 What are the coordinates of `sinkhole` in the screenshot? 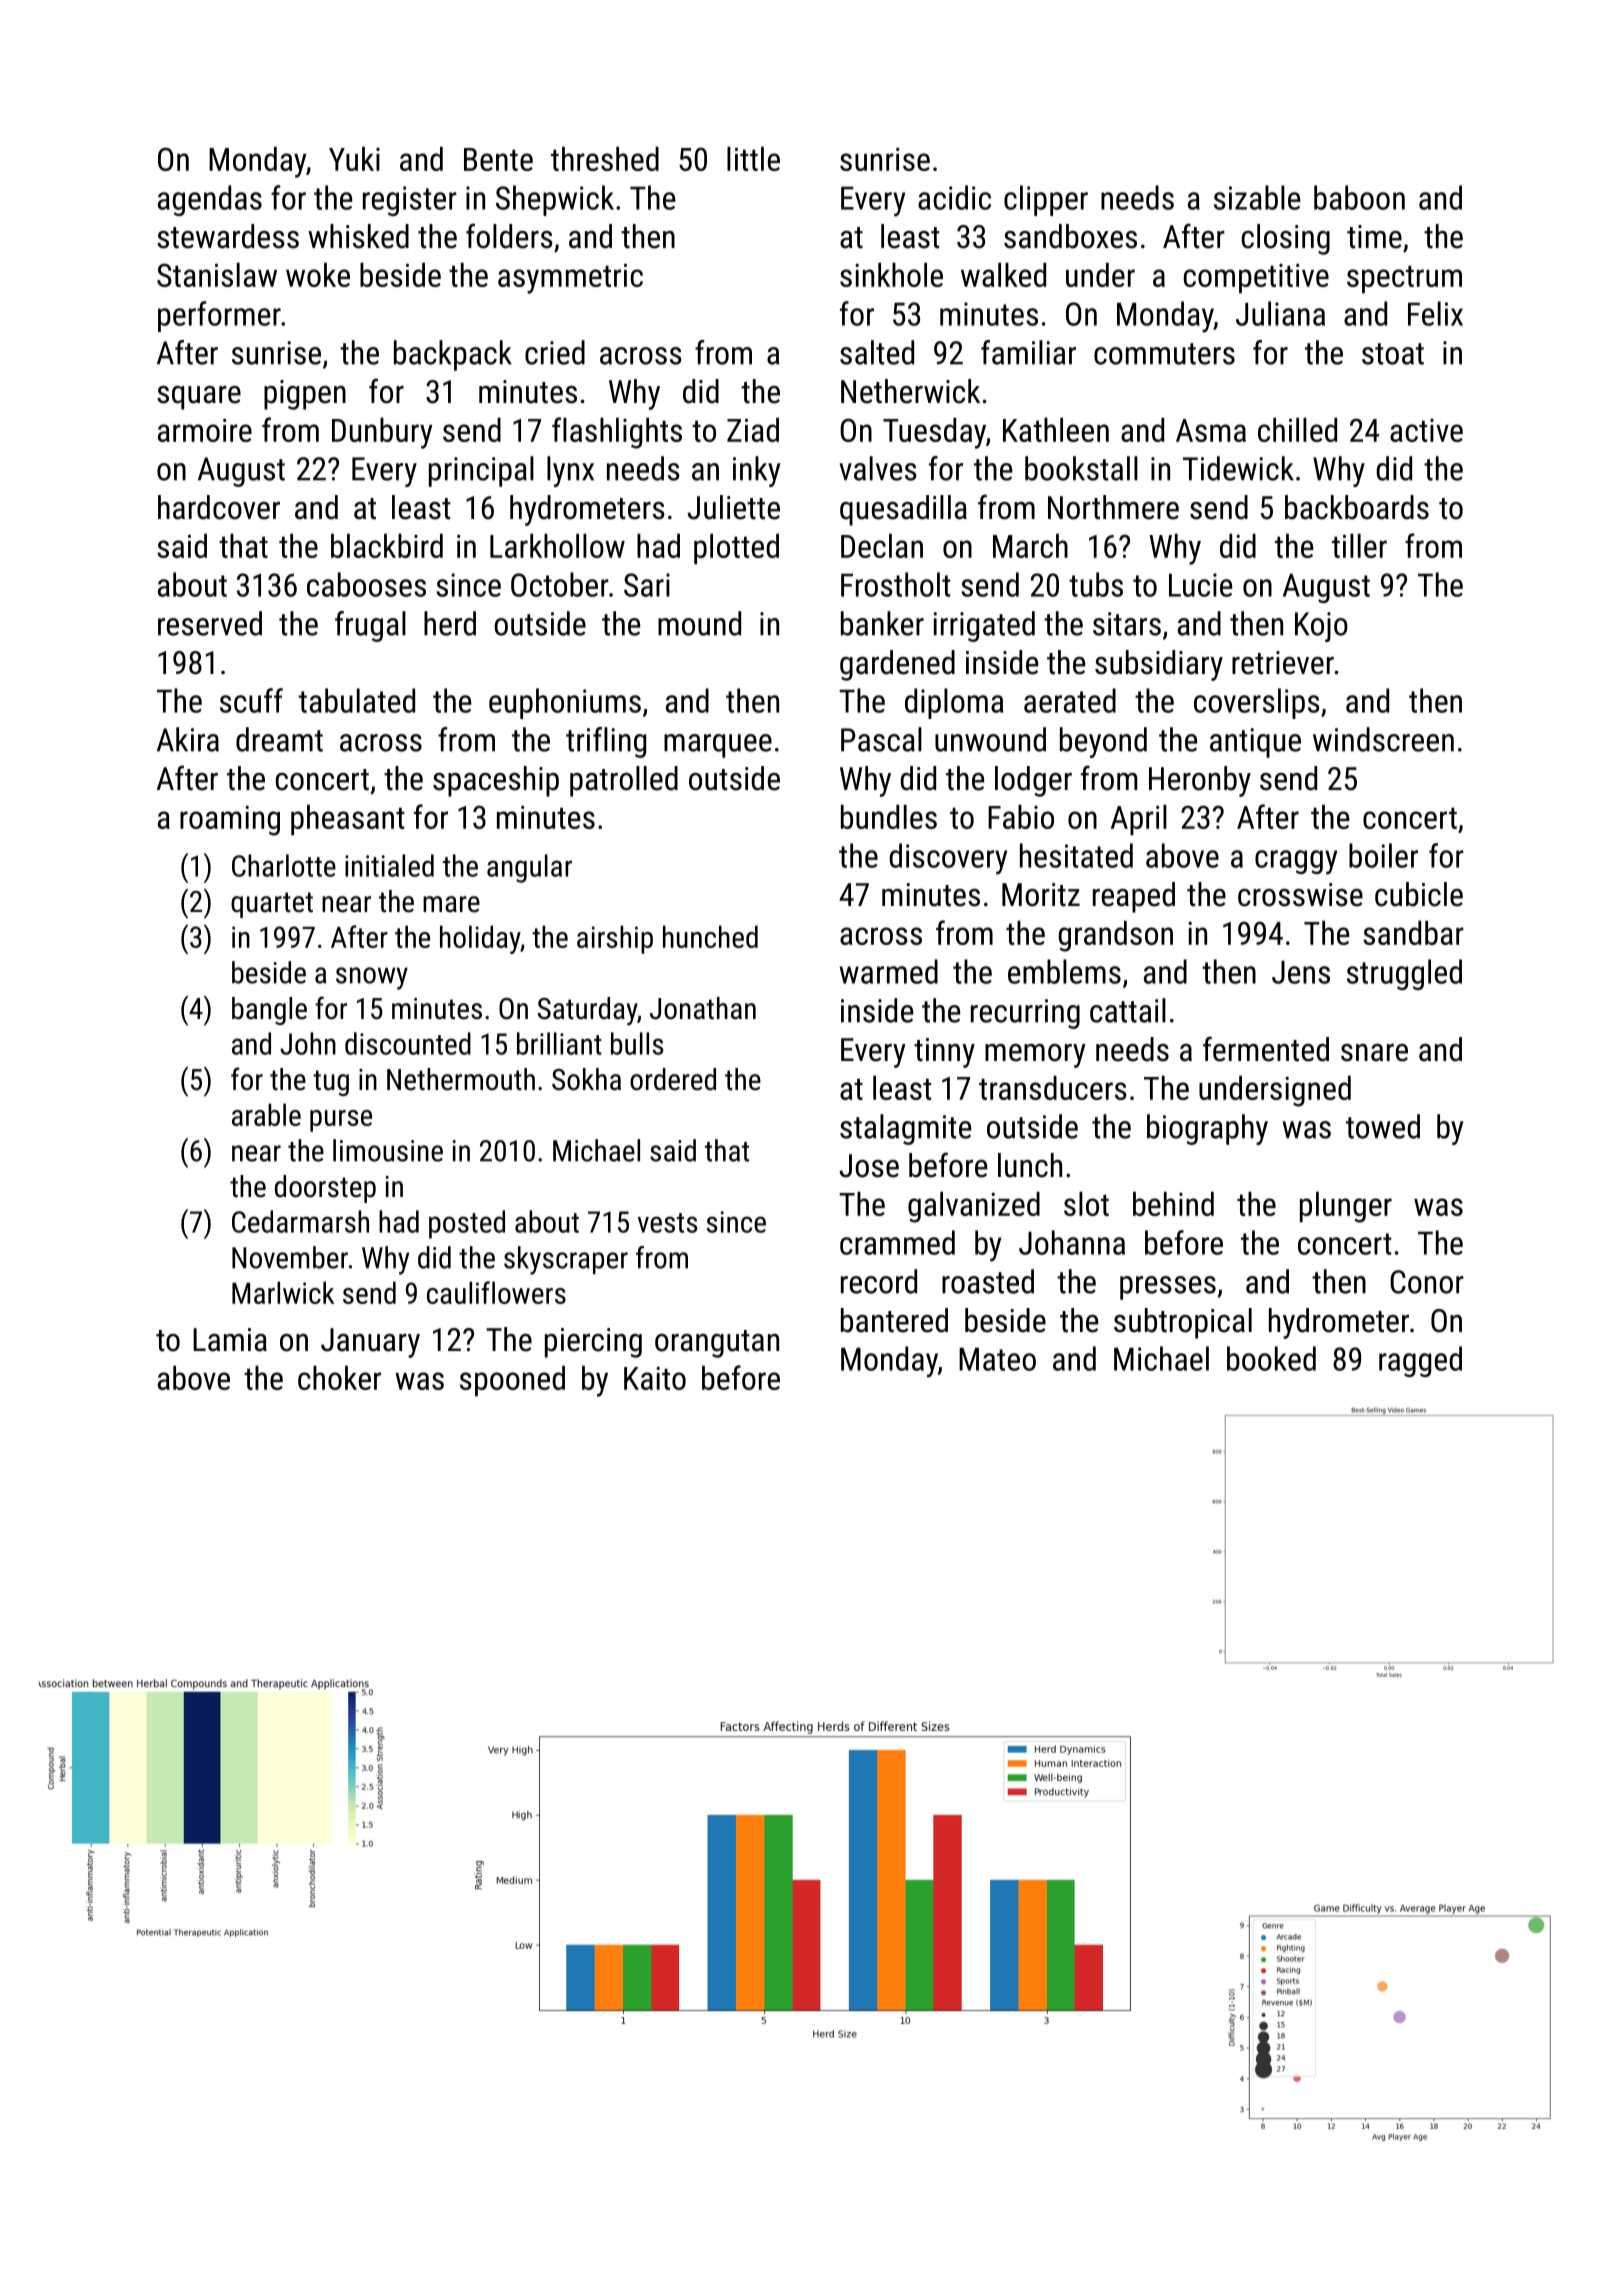 It's located at (891, 275).
